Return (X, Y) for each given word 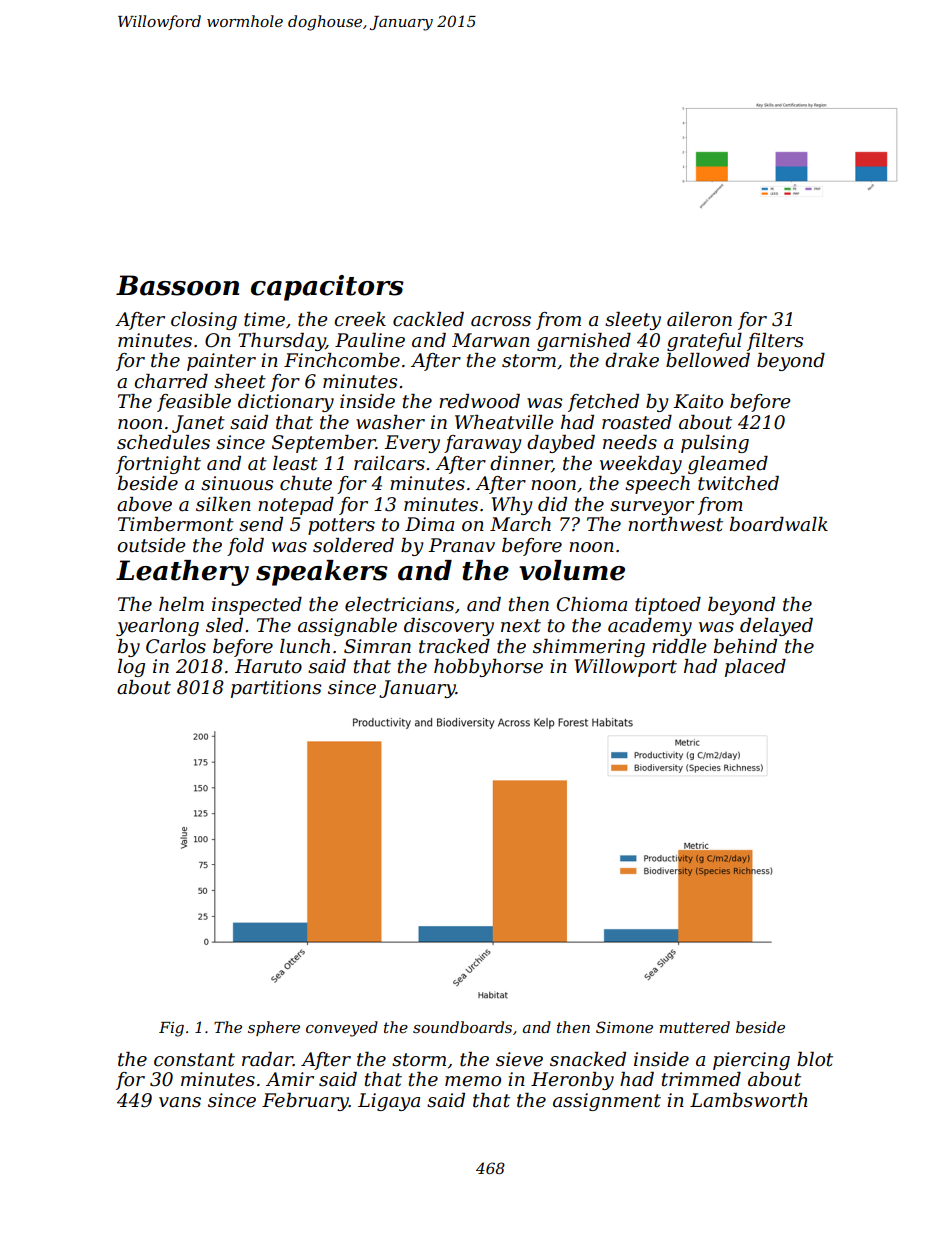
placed (755, 668)
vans (180, 1102)
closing (204, 321)
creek (360, 319)
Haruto (268, 666)
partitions (276, 689)
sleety (633, 321)
